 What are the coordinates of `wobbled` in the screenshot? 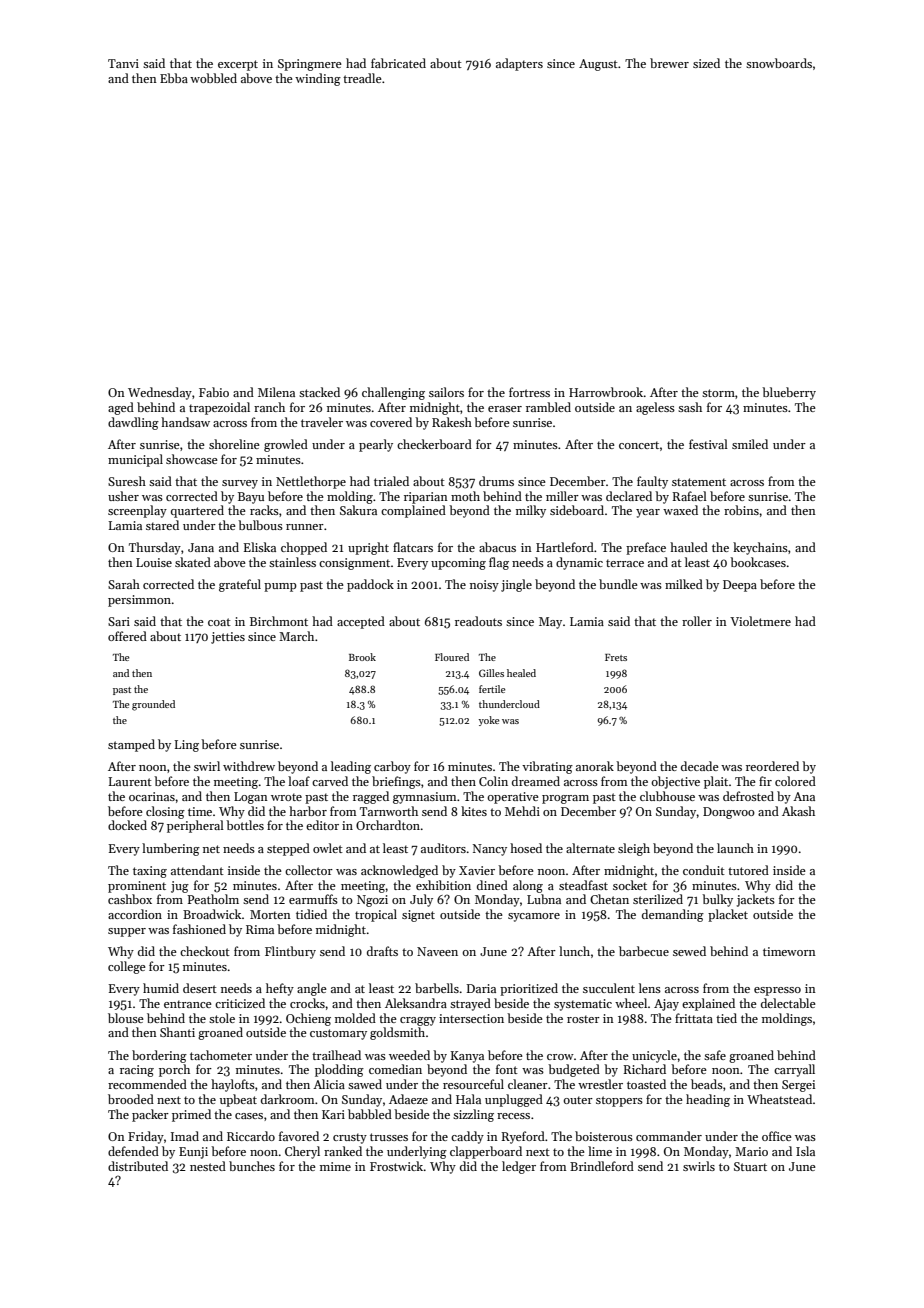 It's located at (213, 78).
